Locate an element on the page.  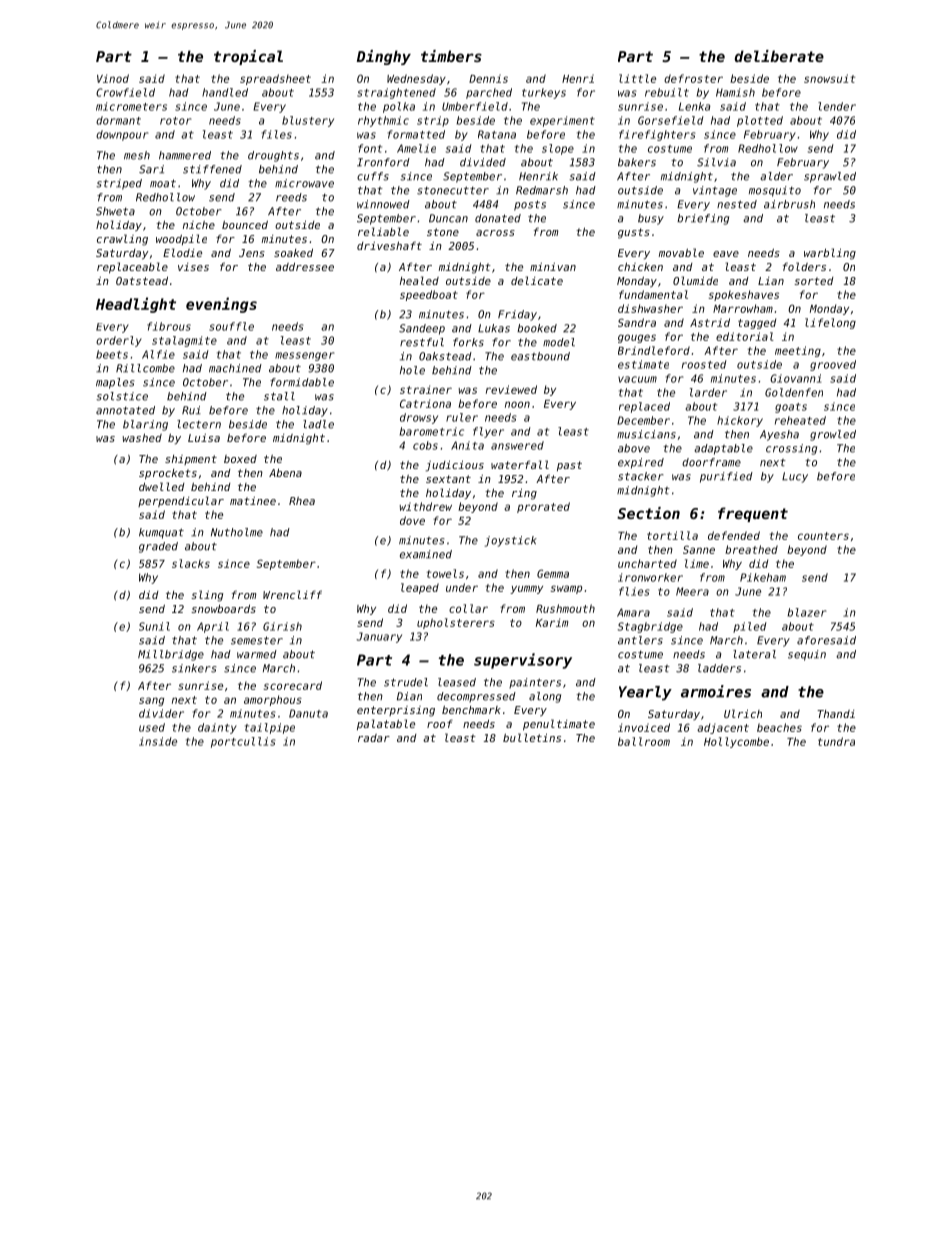
washed is located at coordinates (142, 437).
